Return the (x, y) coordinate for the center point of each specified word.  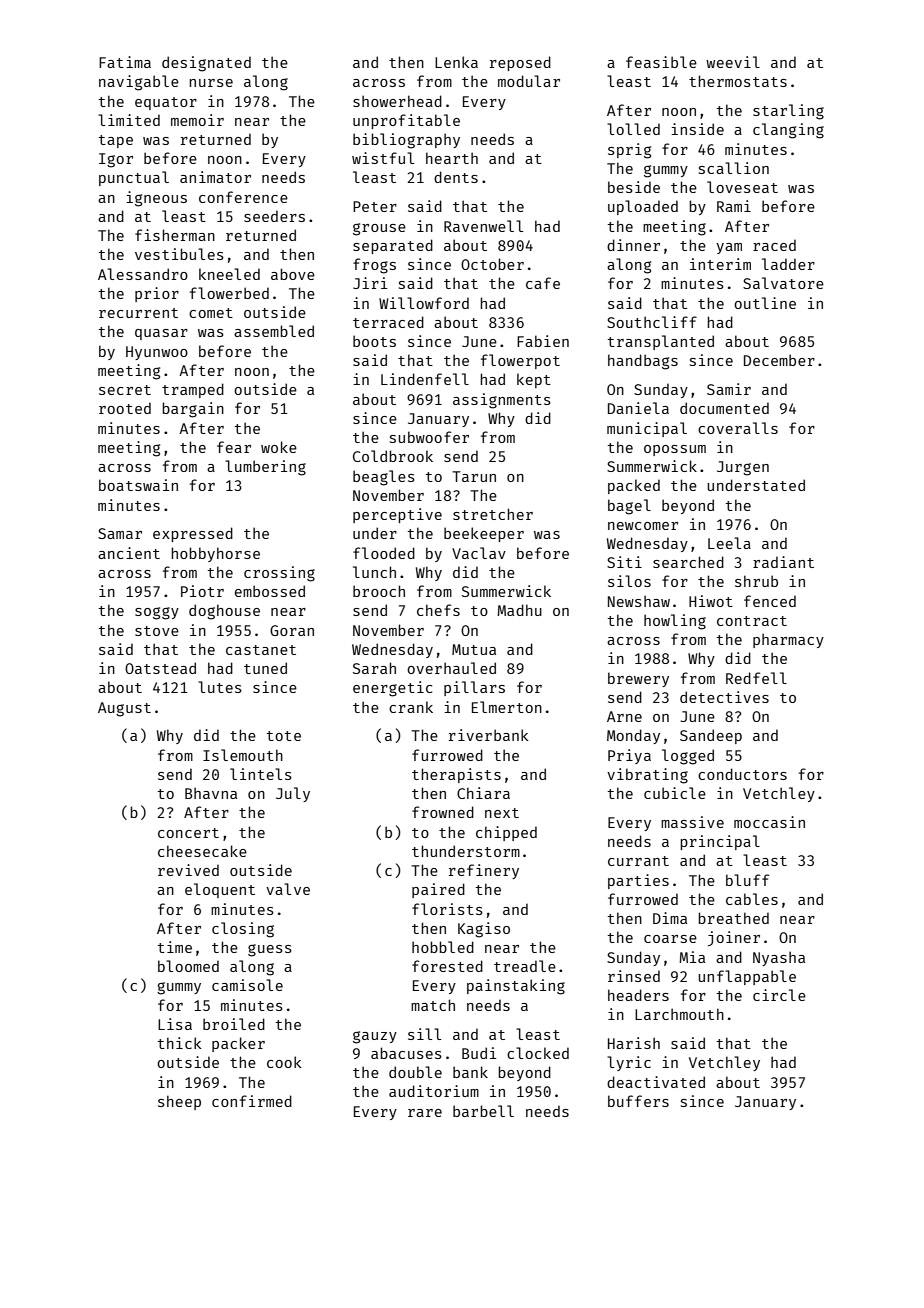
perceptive (397, 515)
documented (724, 408)
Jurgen (743, 468)
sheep (179, 1102)
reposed (520, 63)
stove (157, 631)
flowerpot (520, 361)
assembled (274, 331)
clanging (788, 131)
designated (206, 64)
